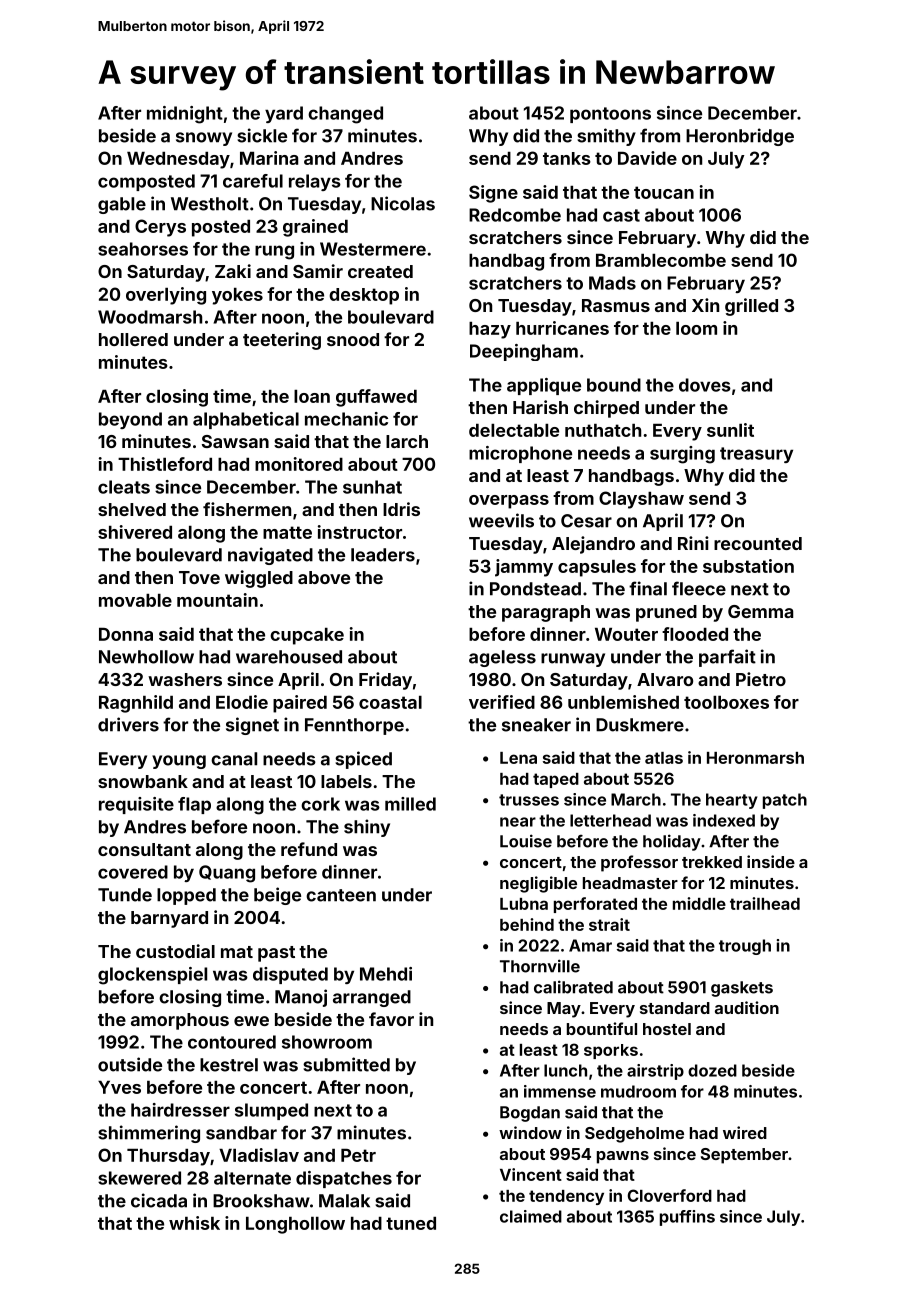 The height and width of the screenshot is (1316, 908). What do you see at coordinates (235, 441) in the screenshot?
I see `Sawsan` at bounding box center [235, 441].
